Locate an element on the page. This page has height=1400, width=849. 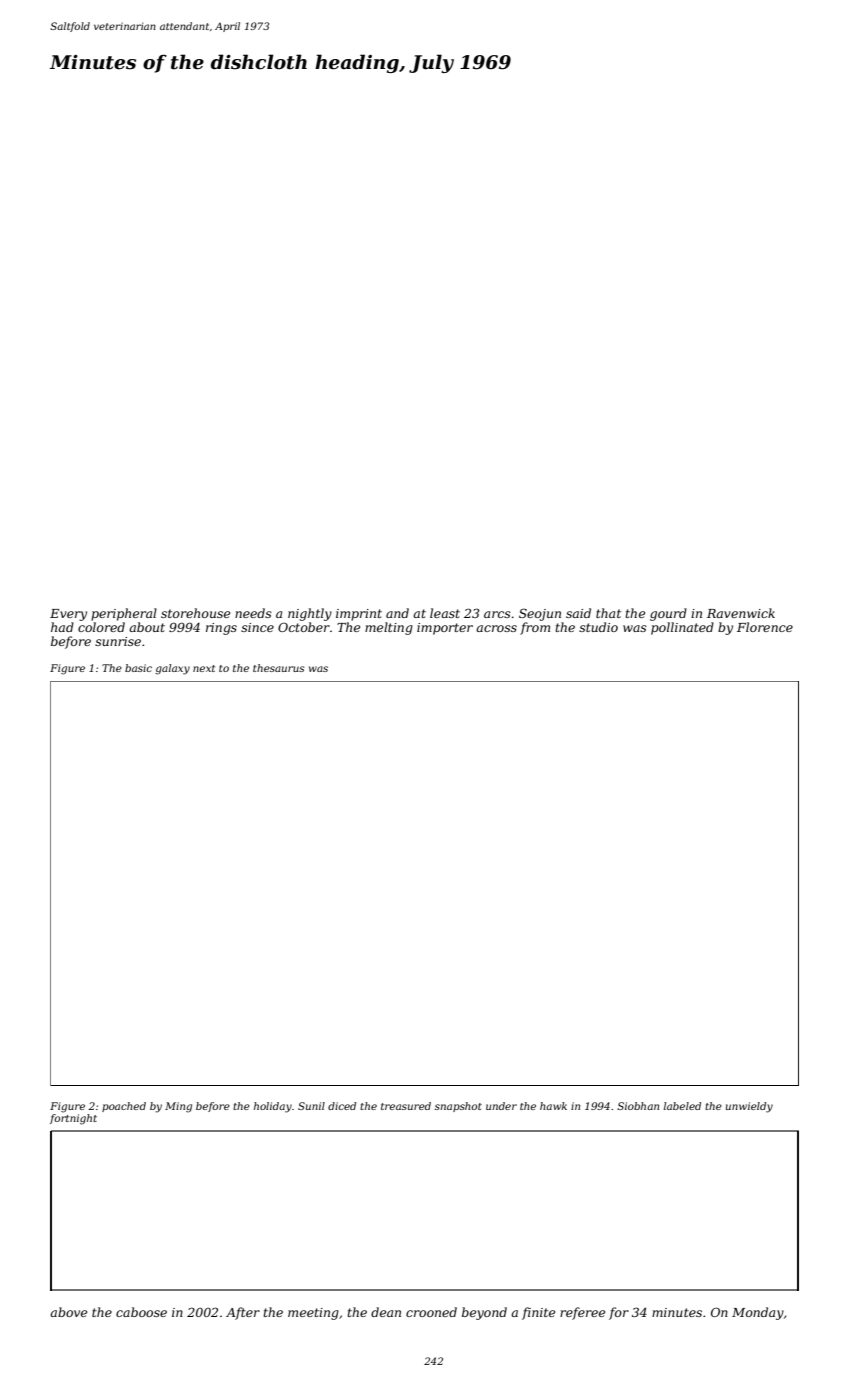
peripheral is located at coordinates (124, 614).
